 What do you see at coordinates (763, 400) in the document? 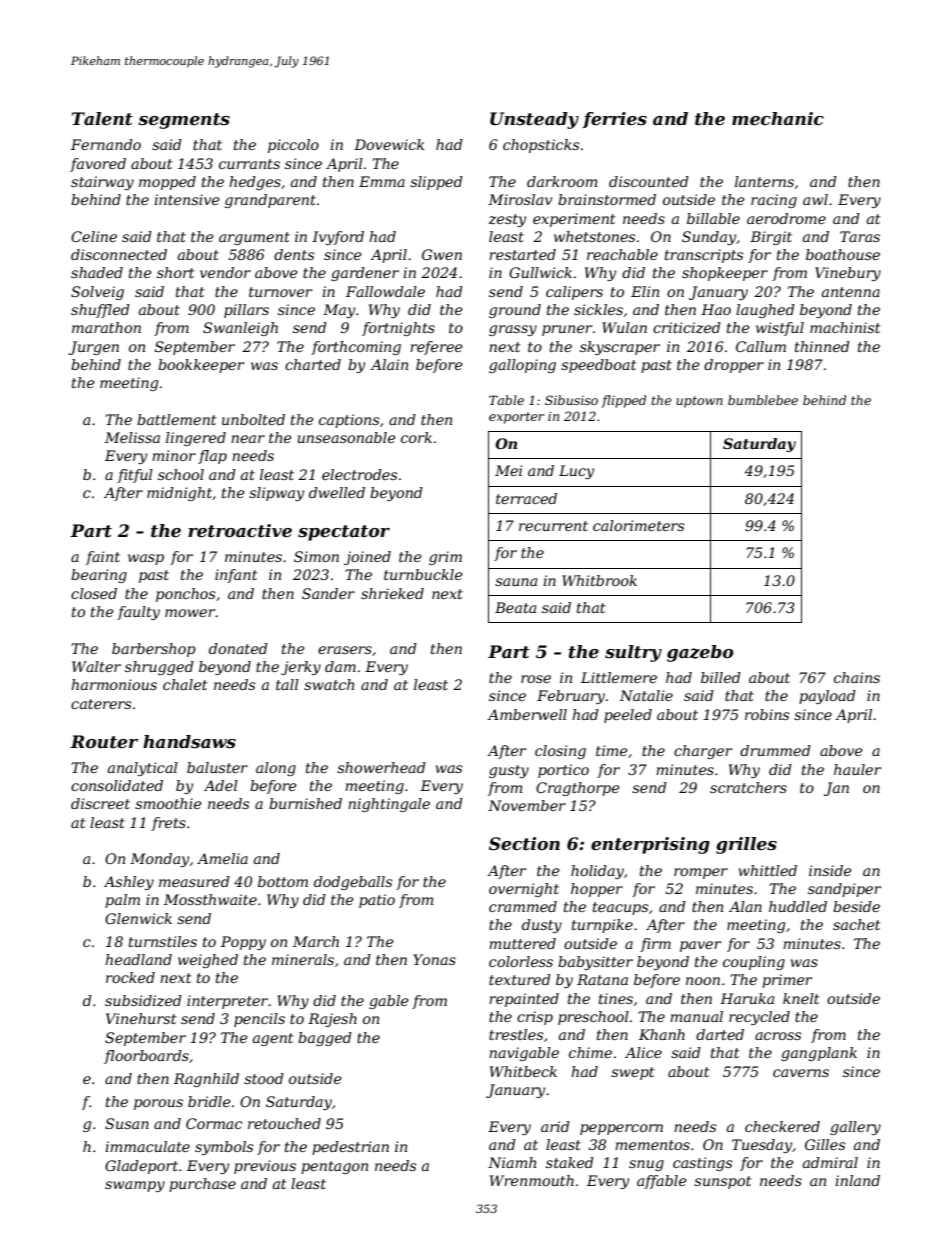
I see `bumblebee` at bounding box center [763, 400].
